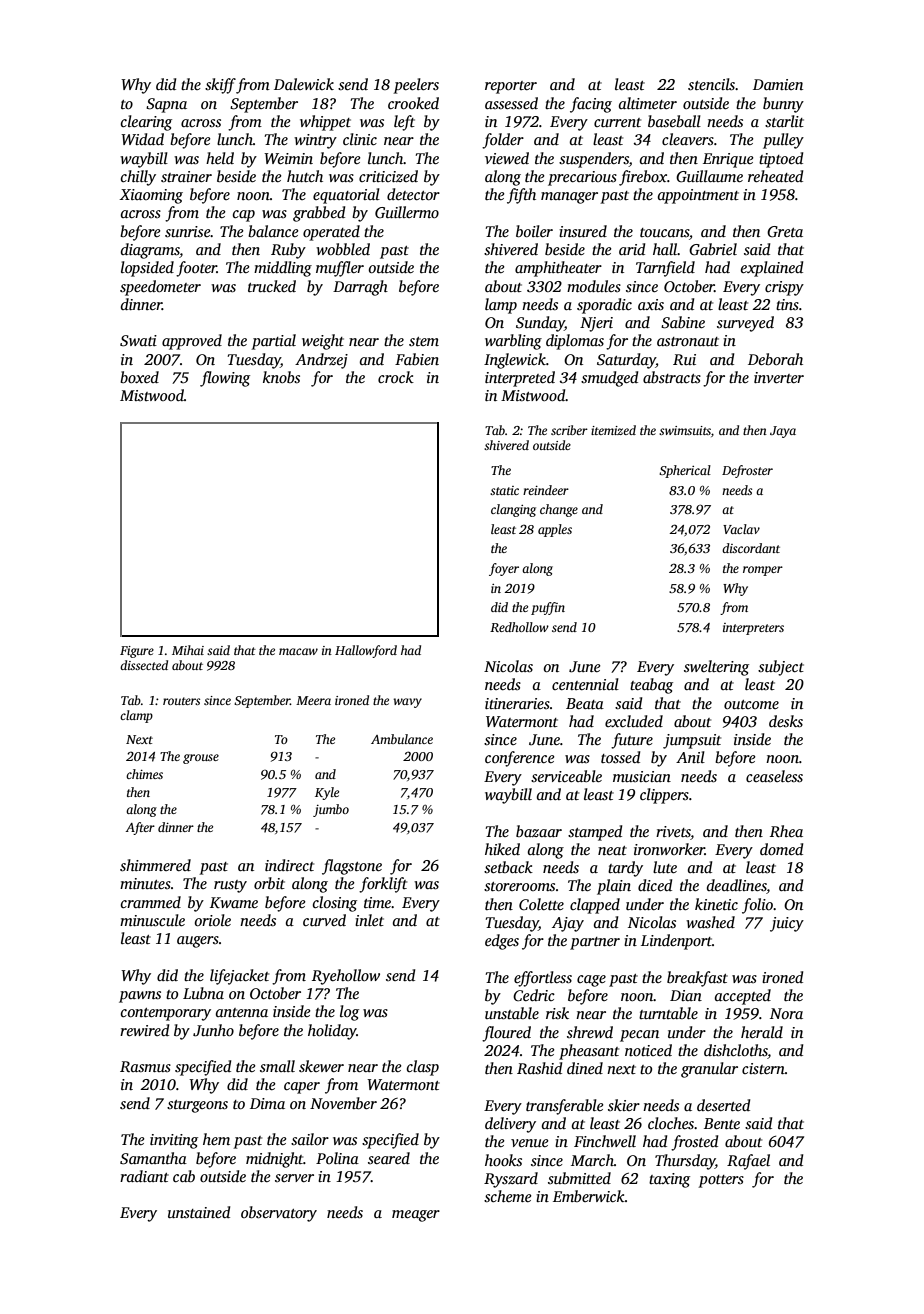  Describe the element at coordinates (784, 288) in the page. I see `crispy` at that location.
